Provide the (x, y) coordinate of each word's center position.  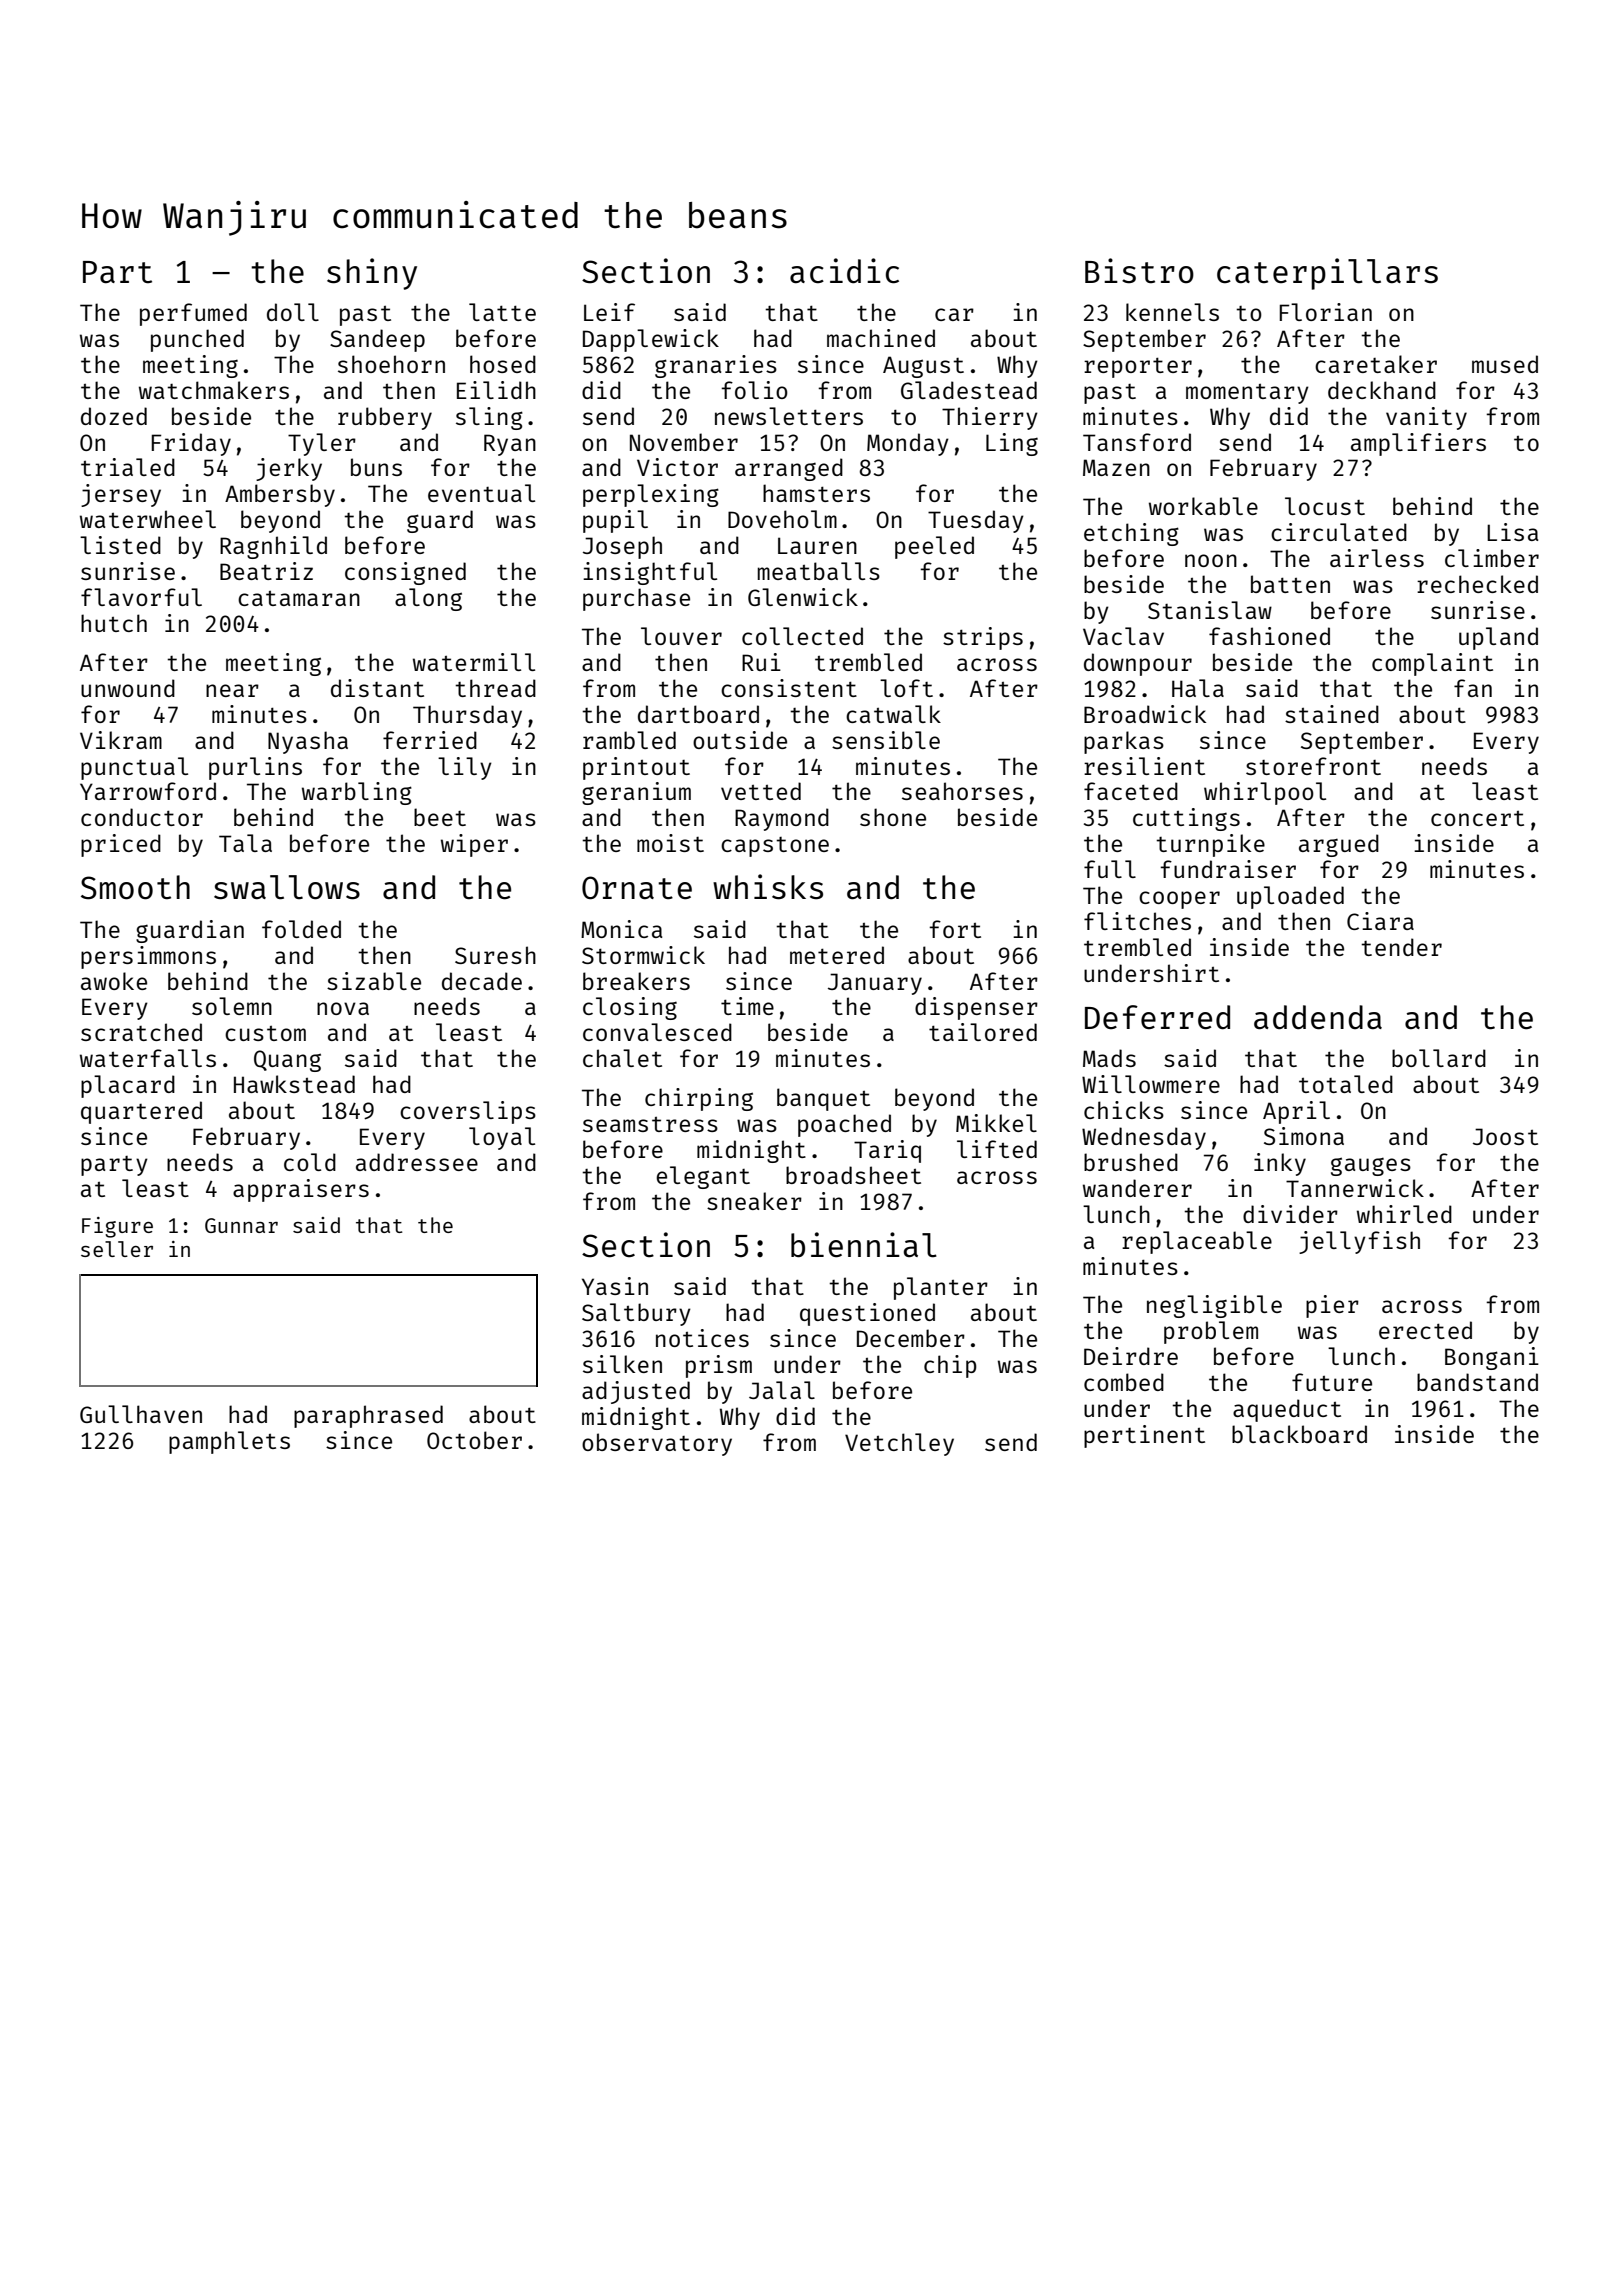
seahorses (962, 791)
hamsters (816, 493)
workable (1203, 506)
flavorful (141, 597)
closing (630, 1008)
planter (941, 1288)
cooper (1179, 900)
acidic (844, 271)
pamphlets (229, 1442)
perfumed (193, 314)
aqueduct (1287, 1410)
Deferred (1157, 1017)
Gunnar (241, 1225)
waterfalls (148, 1058)
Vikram (121, 740)
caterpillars (1327, 274)
